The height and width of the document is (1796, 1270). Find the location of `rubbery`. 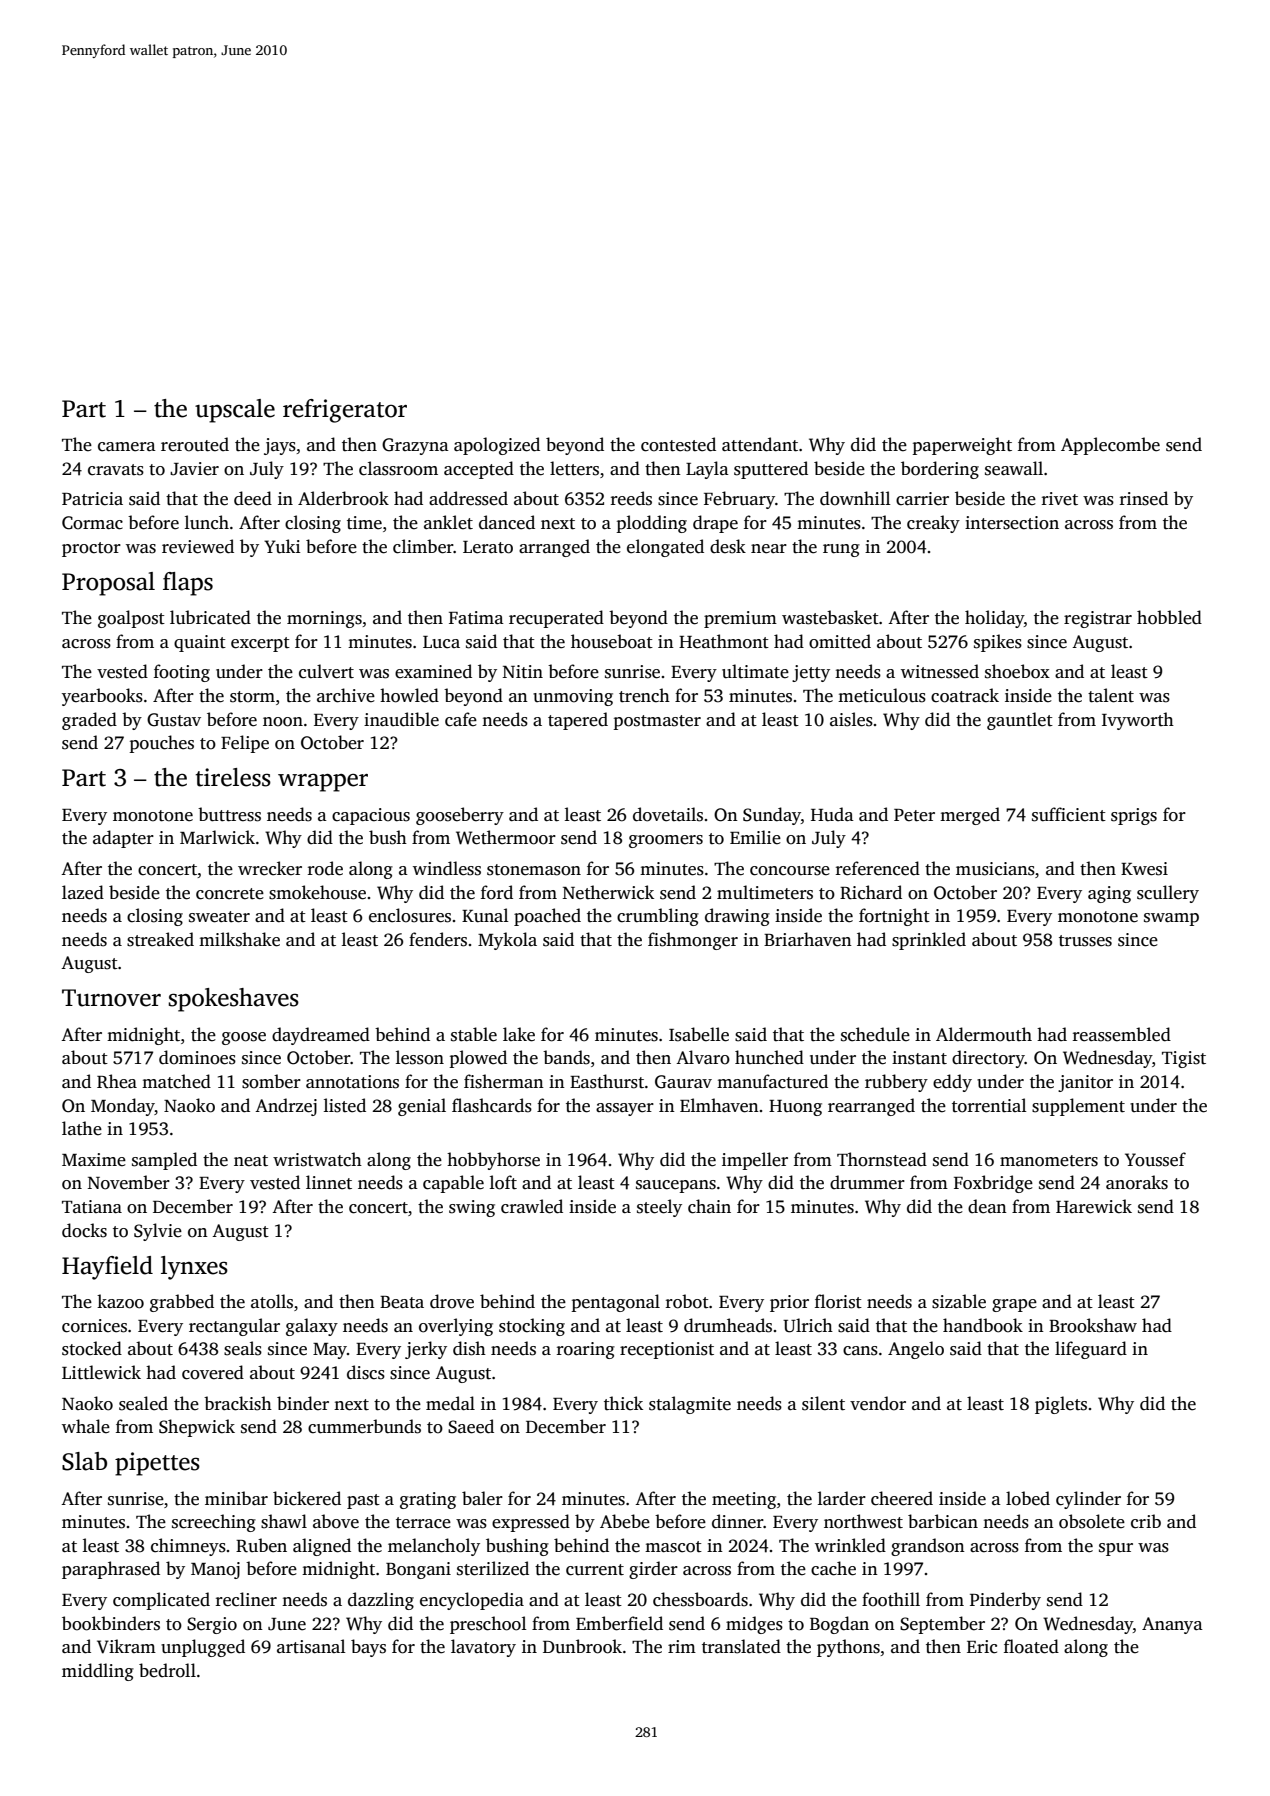

rubbery is located at coordinates (896, 1083).
